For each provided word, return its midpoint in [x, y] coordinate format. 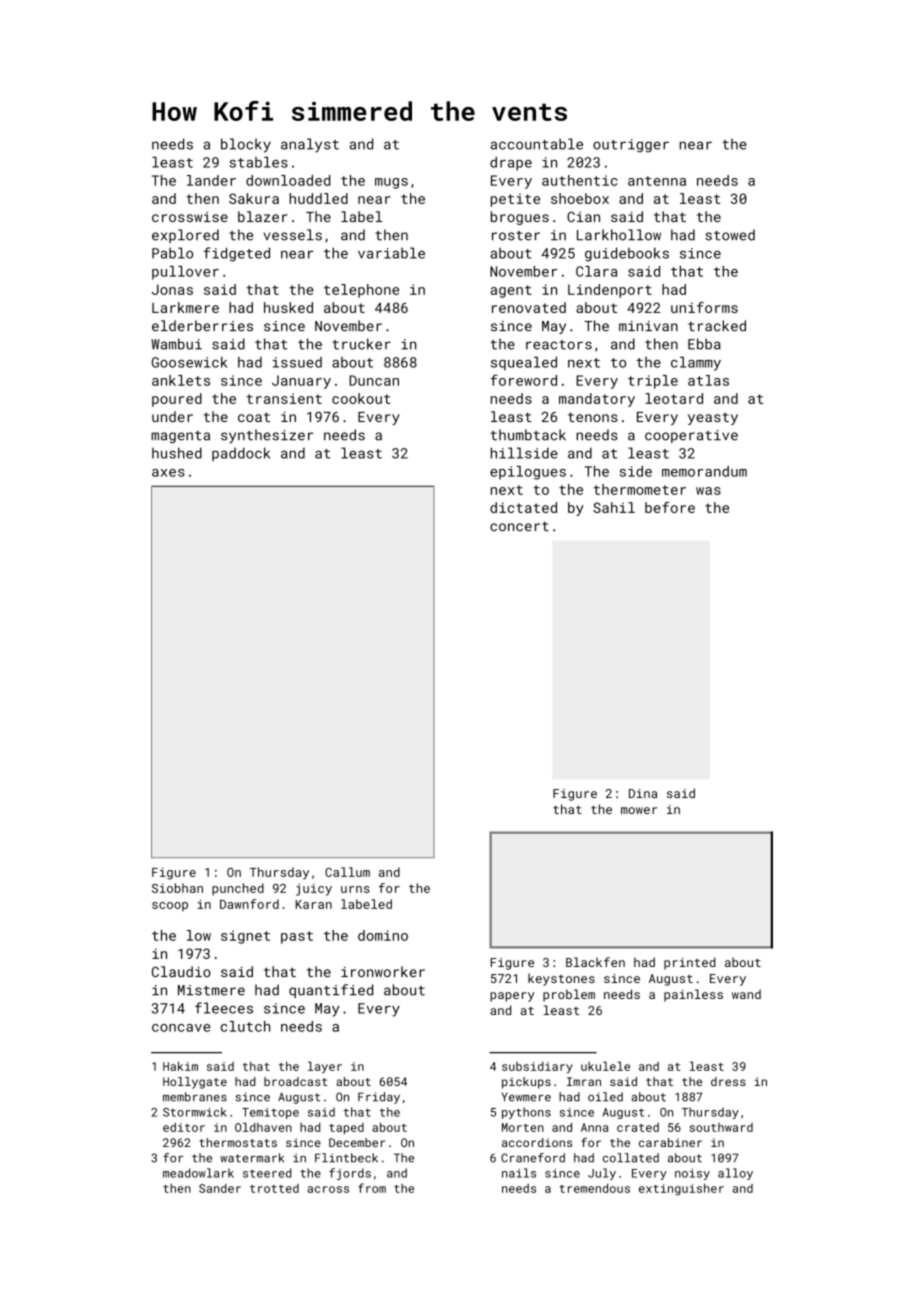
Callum [347, 872]
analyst [310, 145]
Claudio [181, 971]
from [372, 1188]
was [708, 491]
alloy [735, 1174]
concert [519, 526]
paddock [241, 454]
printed [690, 963]
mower [639, 810]
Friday [379, 1098]
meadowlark [198, 1173]
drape [511, 164]
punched [238, 889]
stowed [730, 235]
